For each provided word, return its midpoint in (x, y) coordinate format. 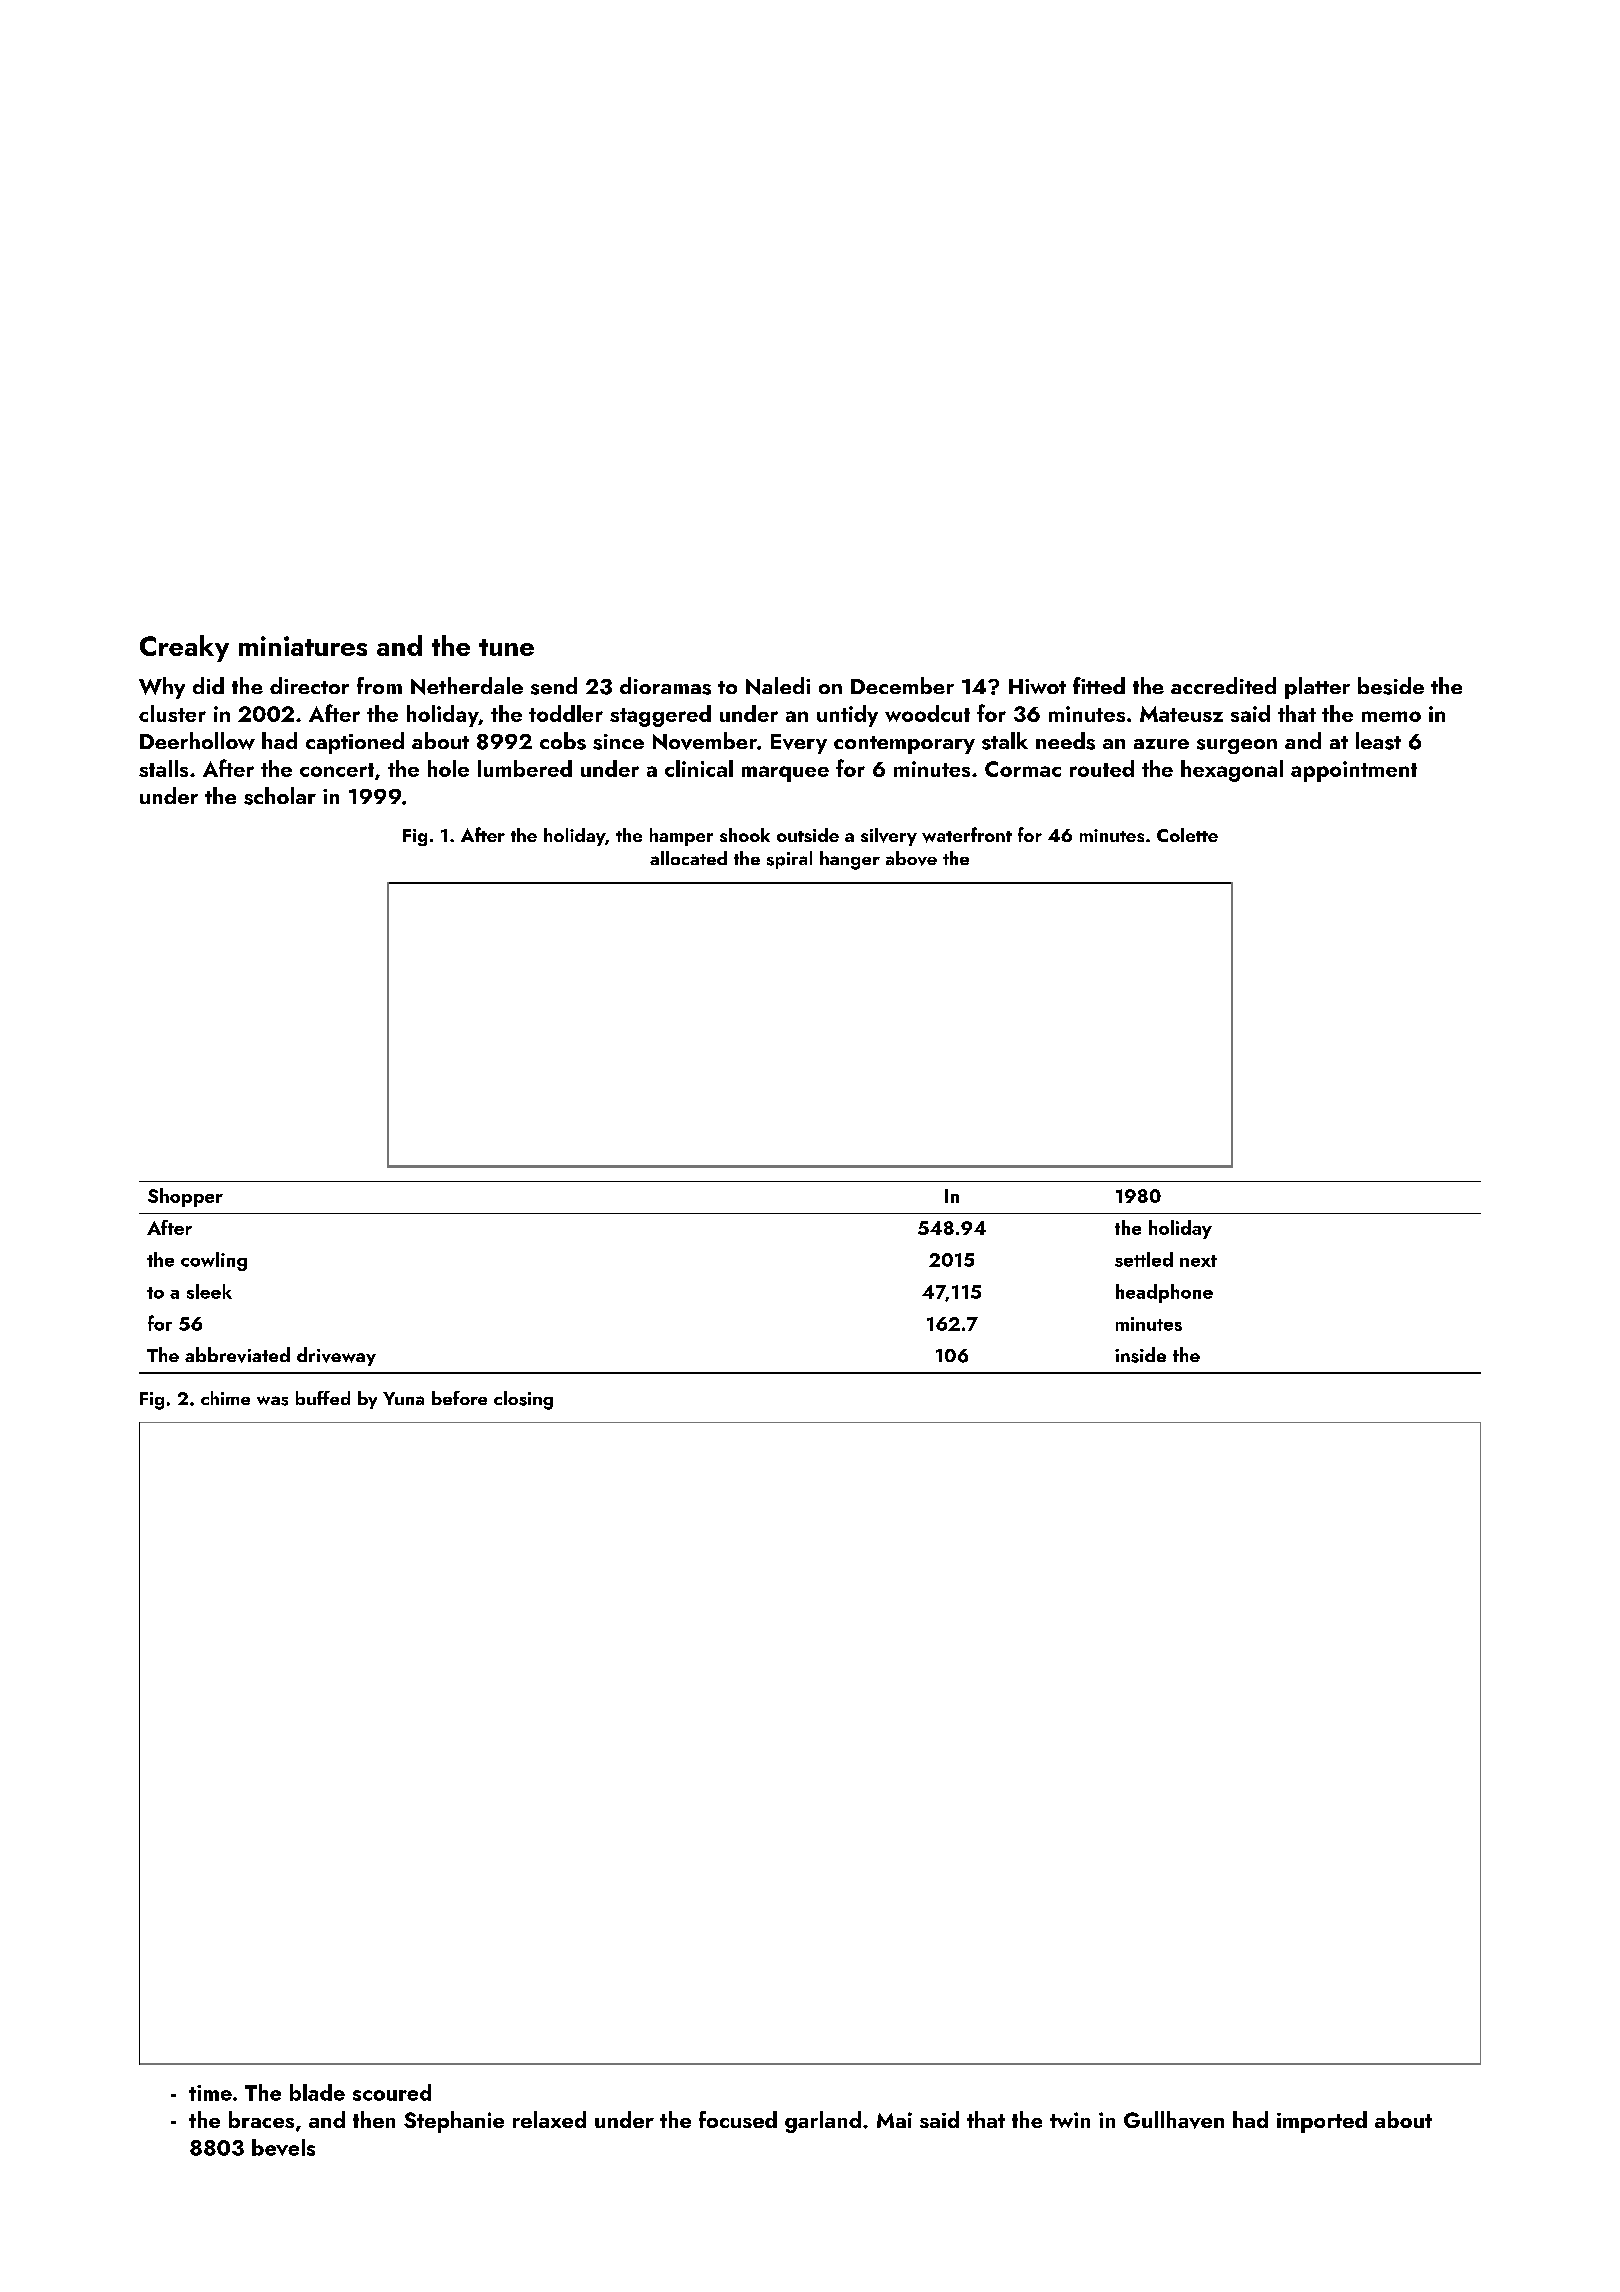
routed (1102, 768)
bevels (283, 2147)
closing (523, 1400)
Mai (894, 2120)
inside (1140, 1355)
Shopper (185, 1197)
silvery (889, 837)
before (459, 1398)
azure (1161, 744)
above (911, 858)
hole (448, 768)
